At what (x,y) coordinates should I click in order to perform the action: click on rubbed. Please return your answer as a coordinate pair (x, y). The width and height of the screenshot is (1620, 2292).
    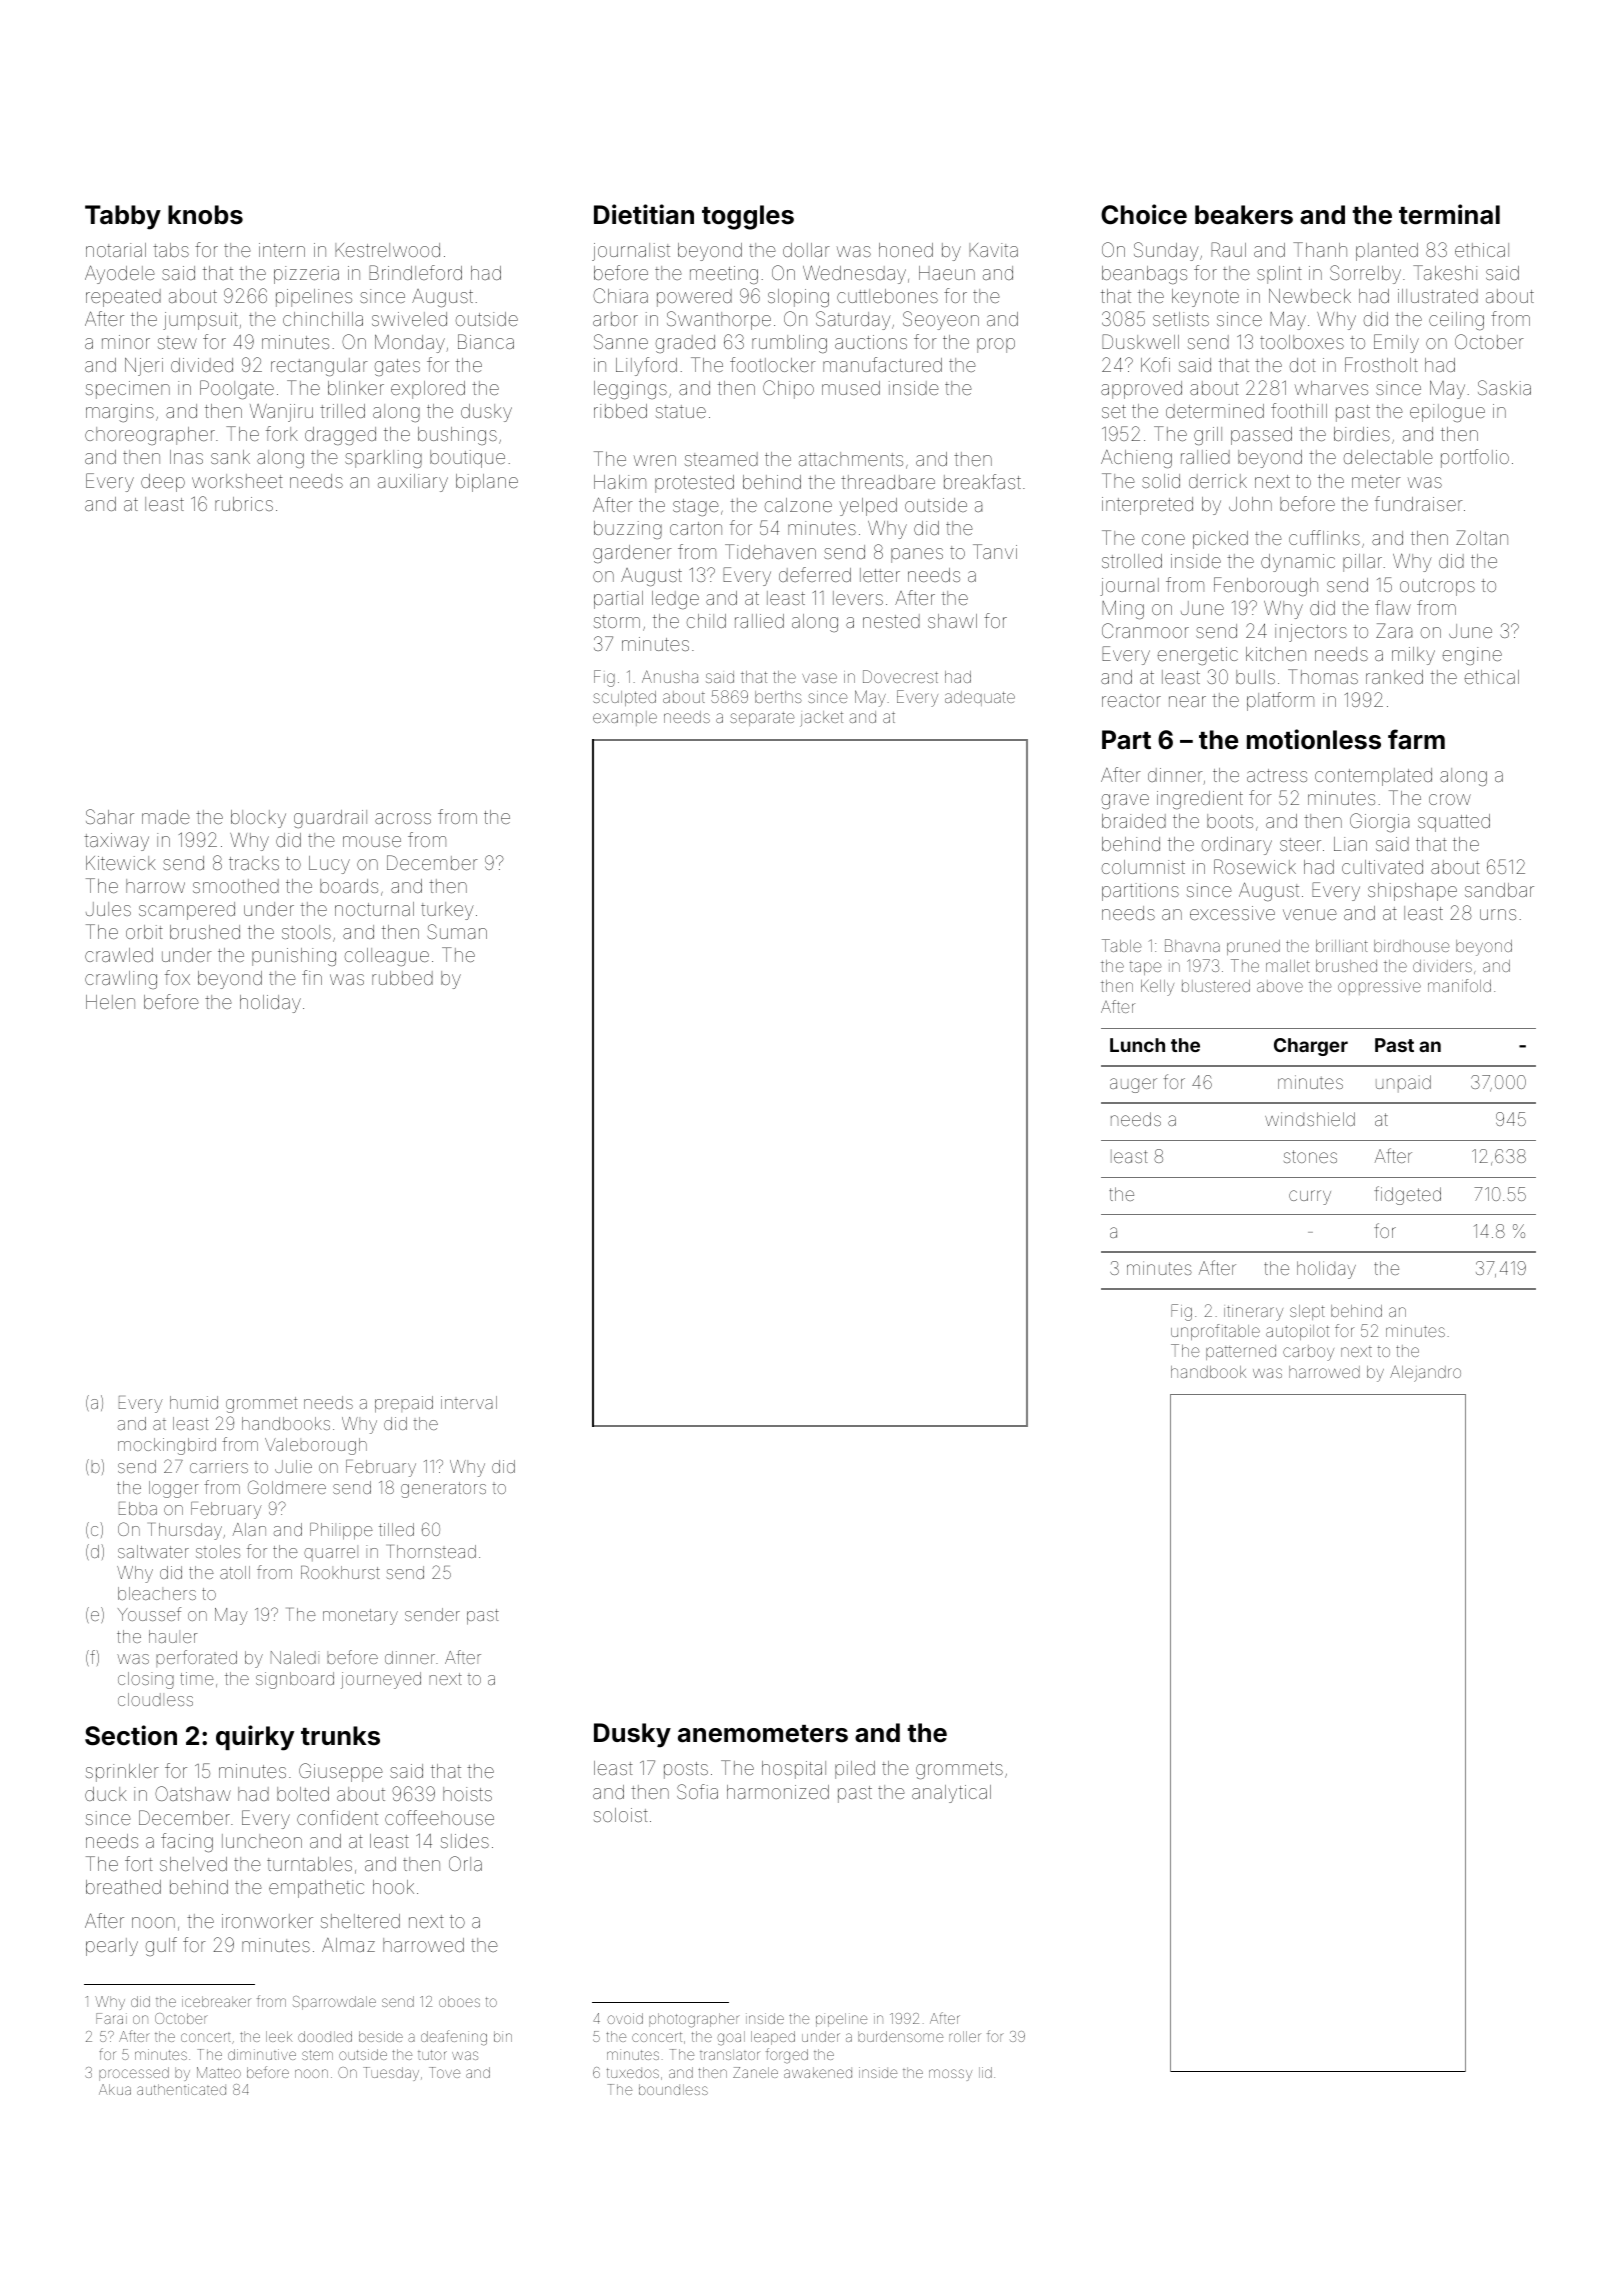
    Looking at the image, I should click on (402, 978).
